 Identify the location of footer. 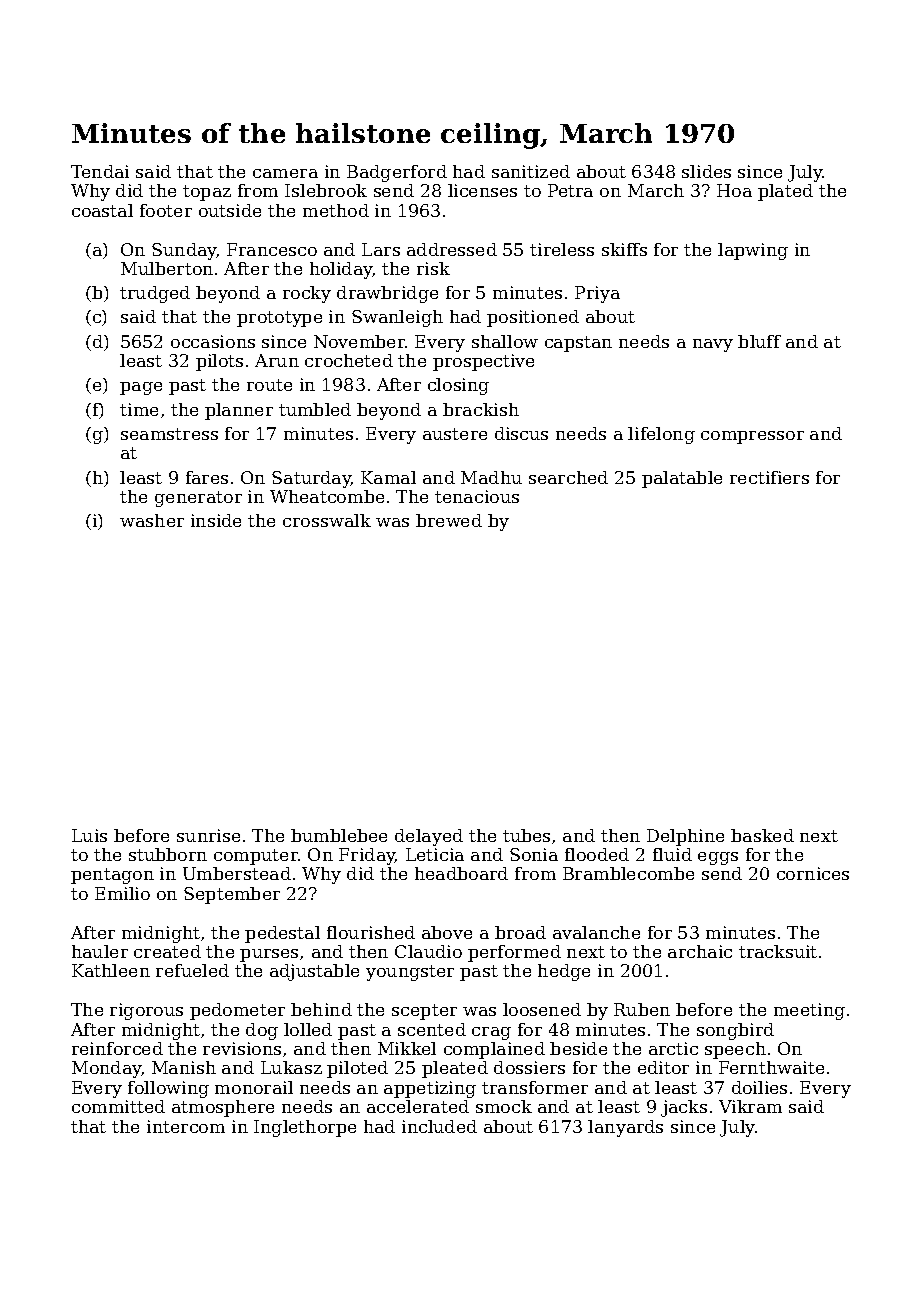
(166, 210).
